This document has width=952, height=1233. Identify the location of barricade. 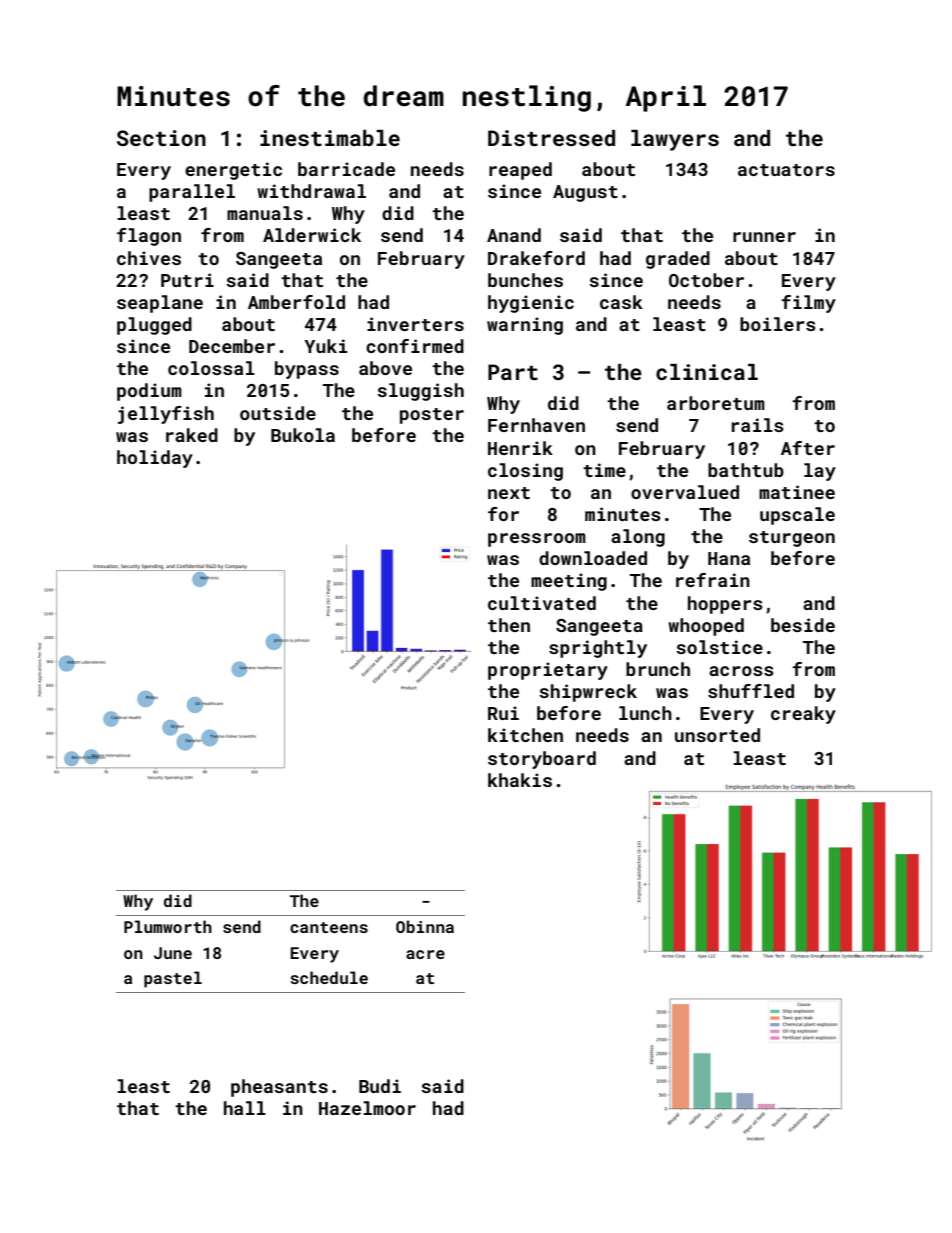
(346, 169).
